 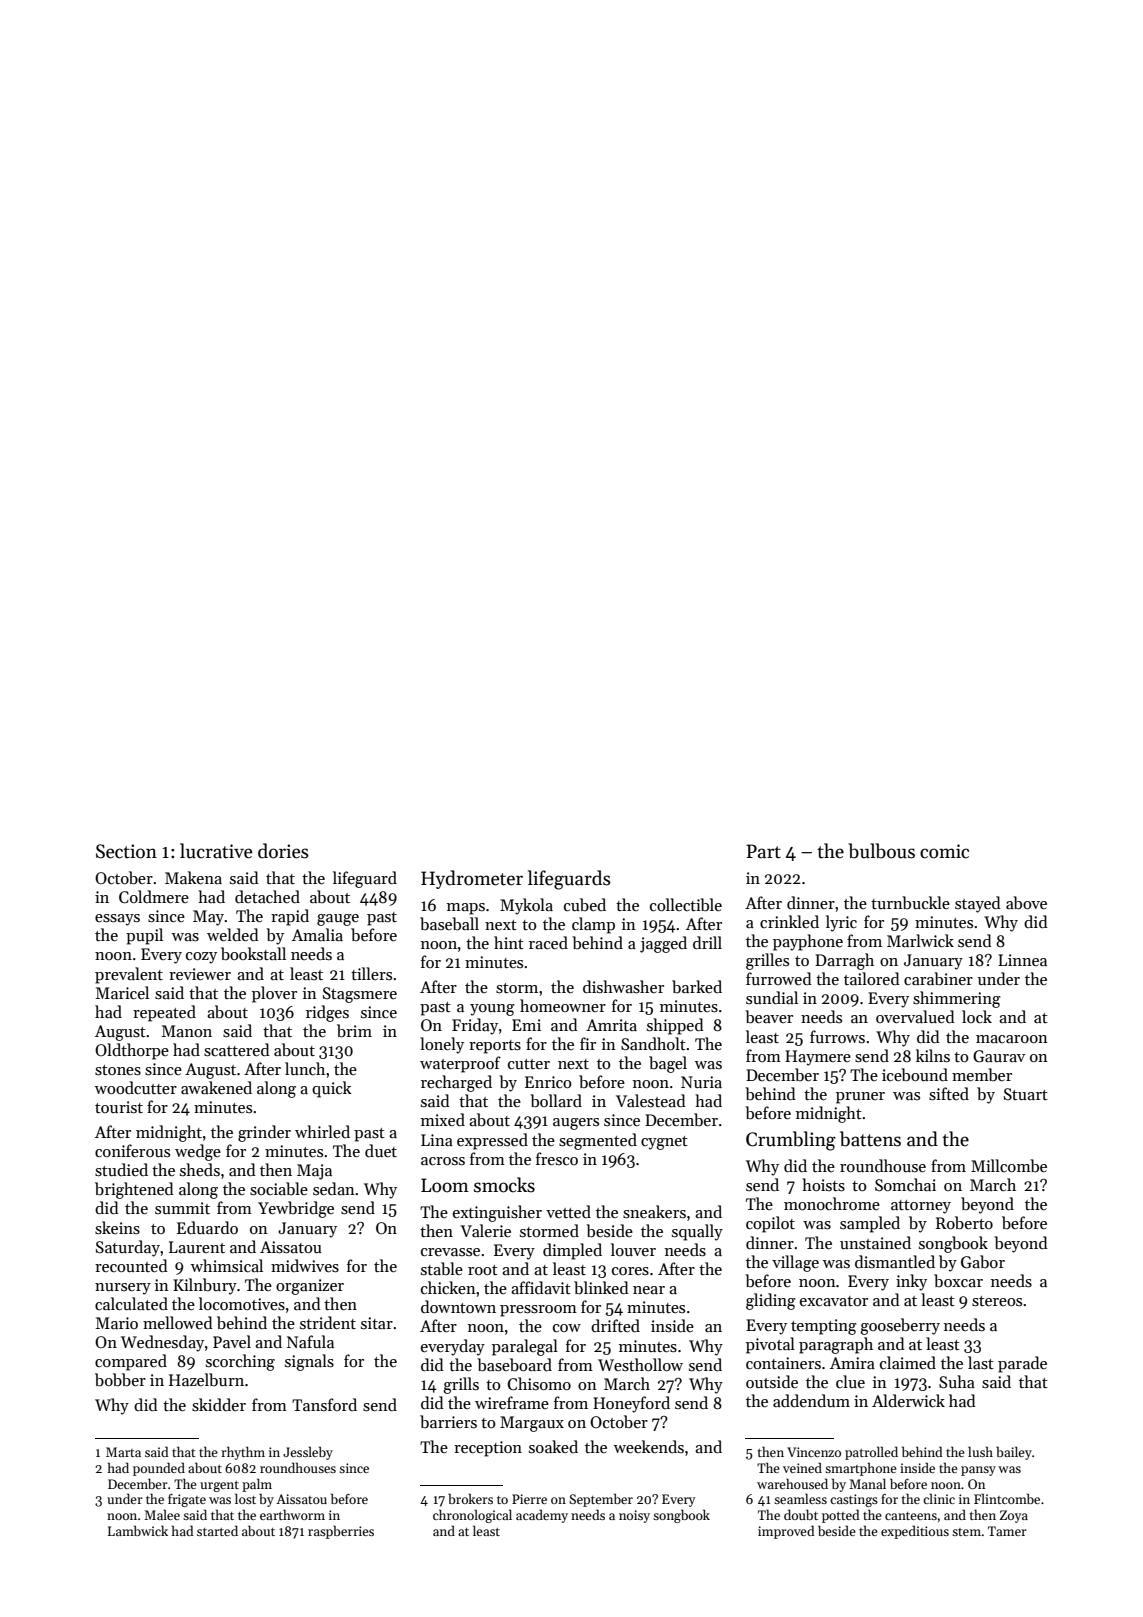 What do you see at coordinates (305, 1266) in the document?
I see `midwives` at bounding box center [305, 1266].
